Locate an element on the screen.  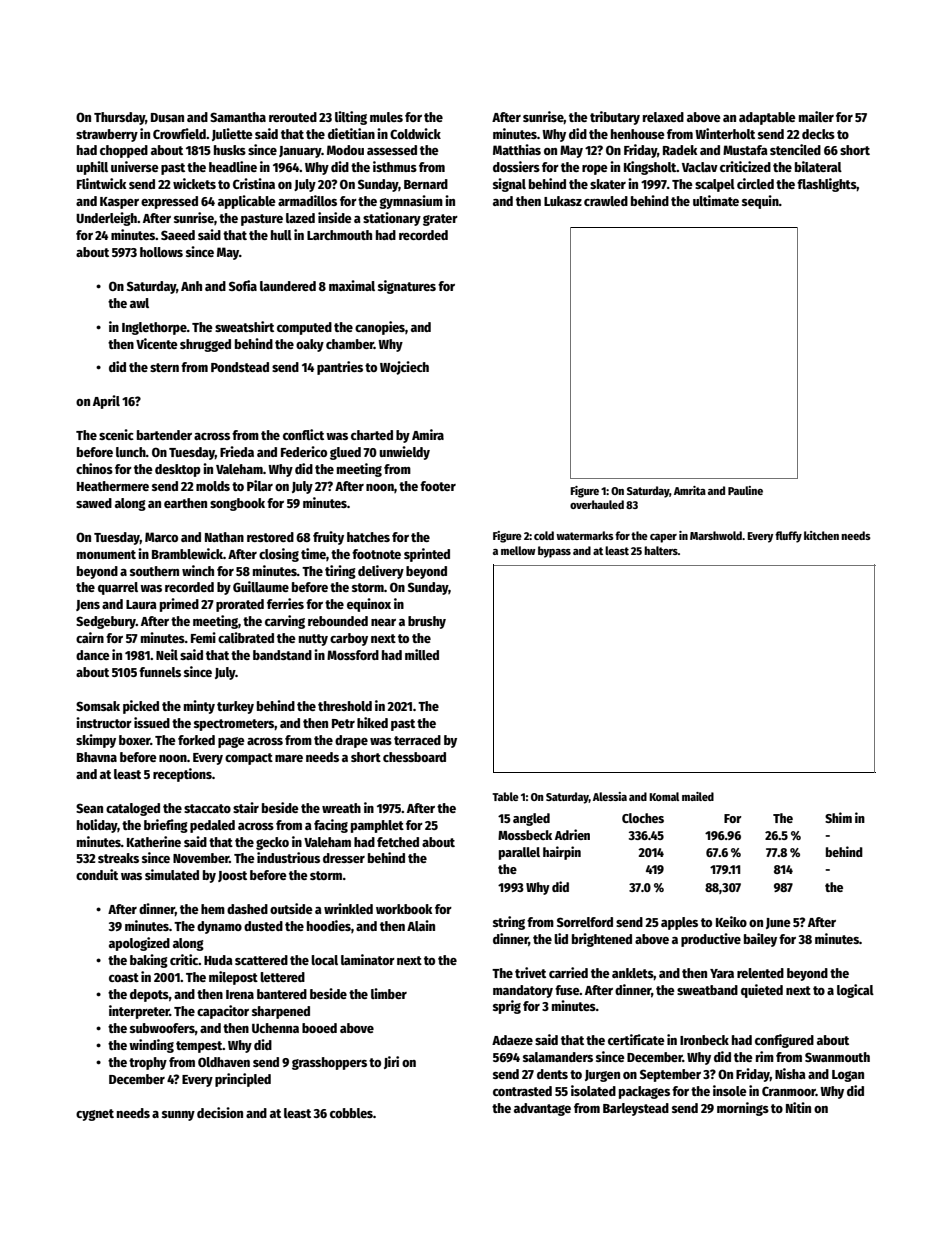
bypass is located at coordinates (554, 552).
